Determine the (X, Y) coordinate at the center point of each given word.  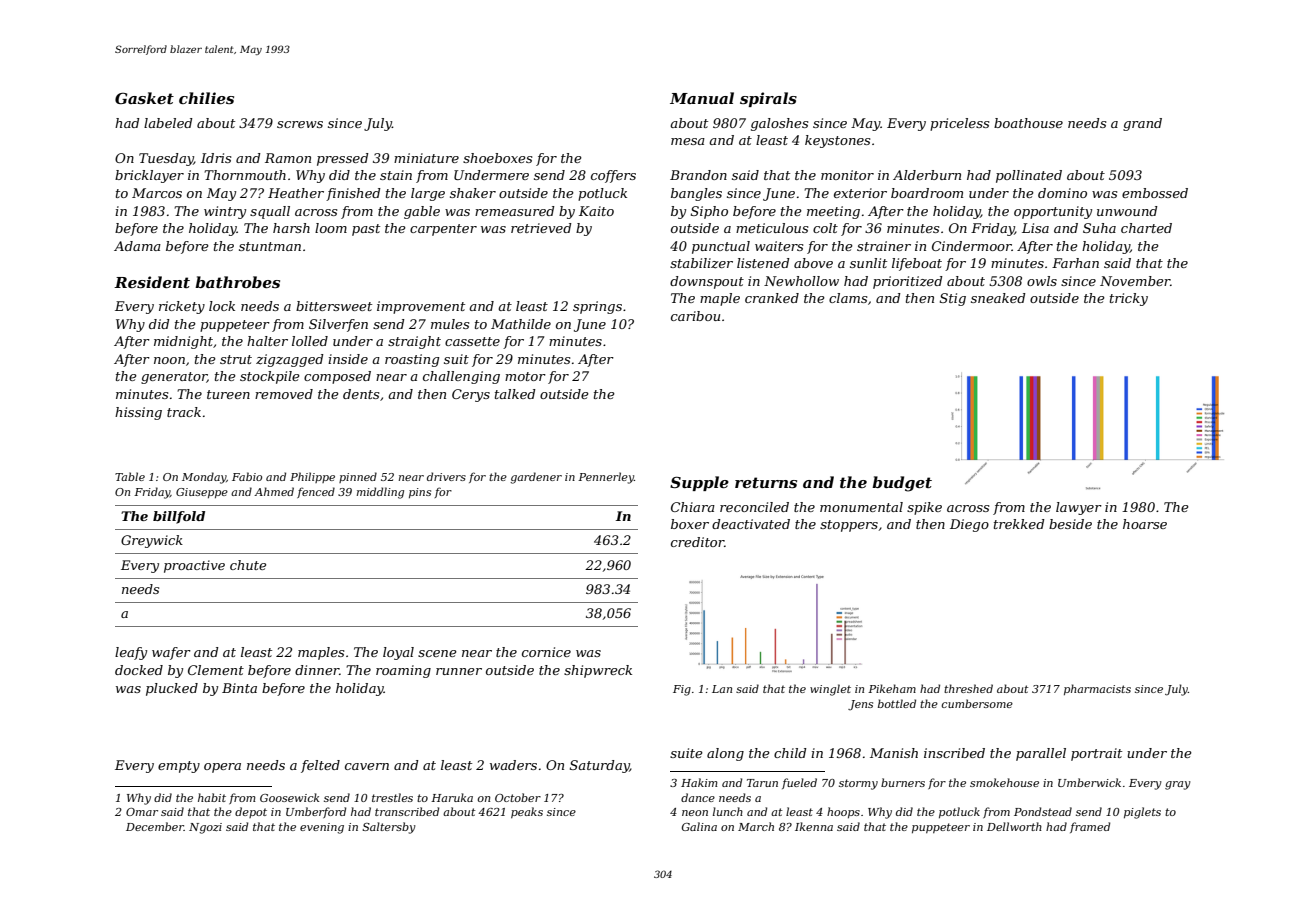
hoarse (1145, 524)
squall (270, 212)
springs (597, 307)
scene (437, 653)
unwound (1127, 211)
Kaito (596, 211)
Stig (953, 299)
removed (284, 394)
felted (320, 766)
